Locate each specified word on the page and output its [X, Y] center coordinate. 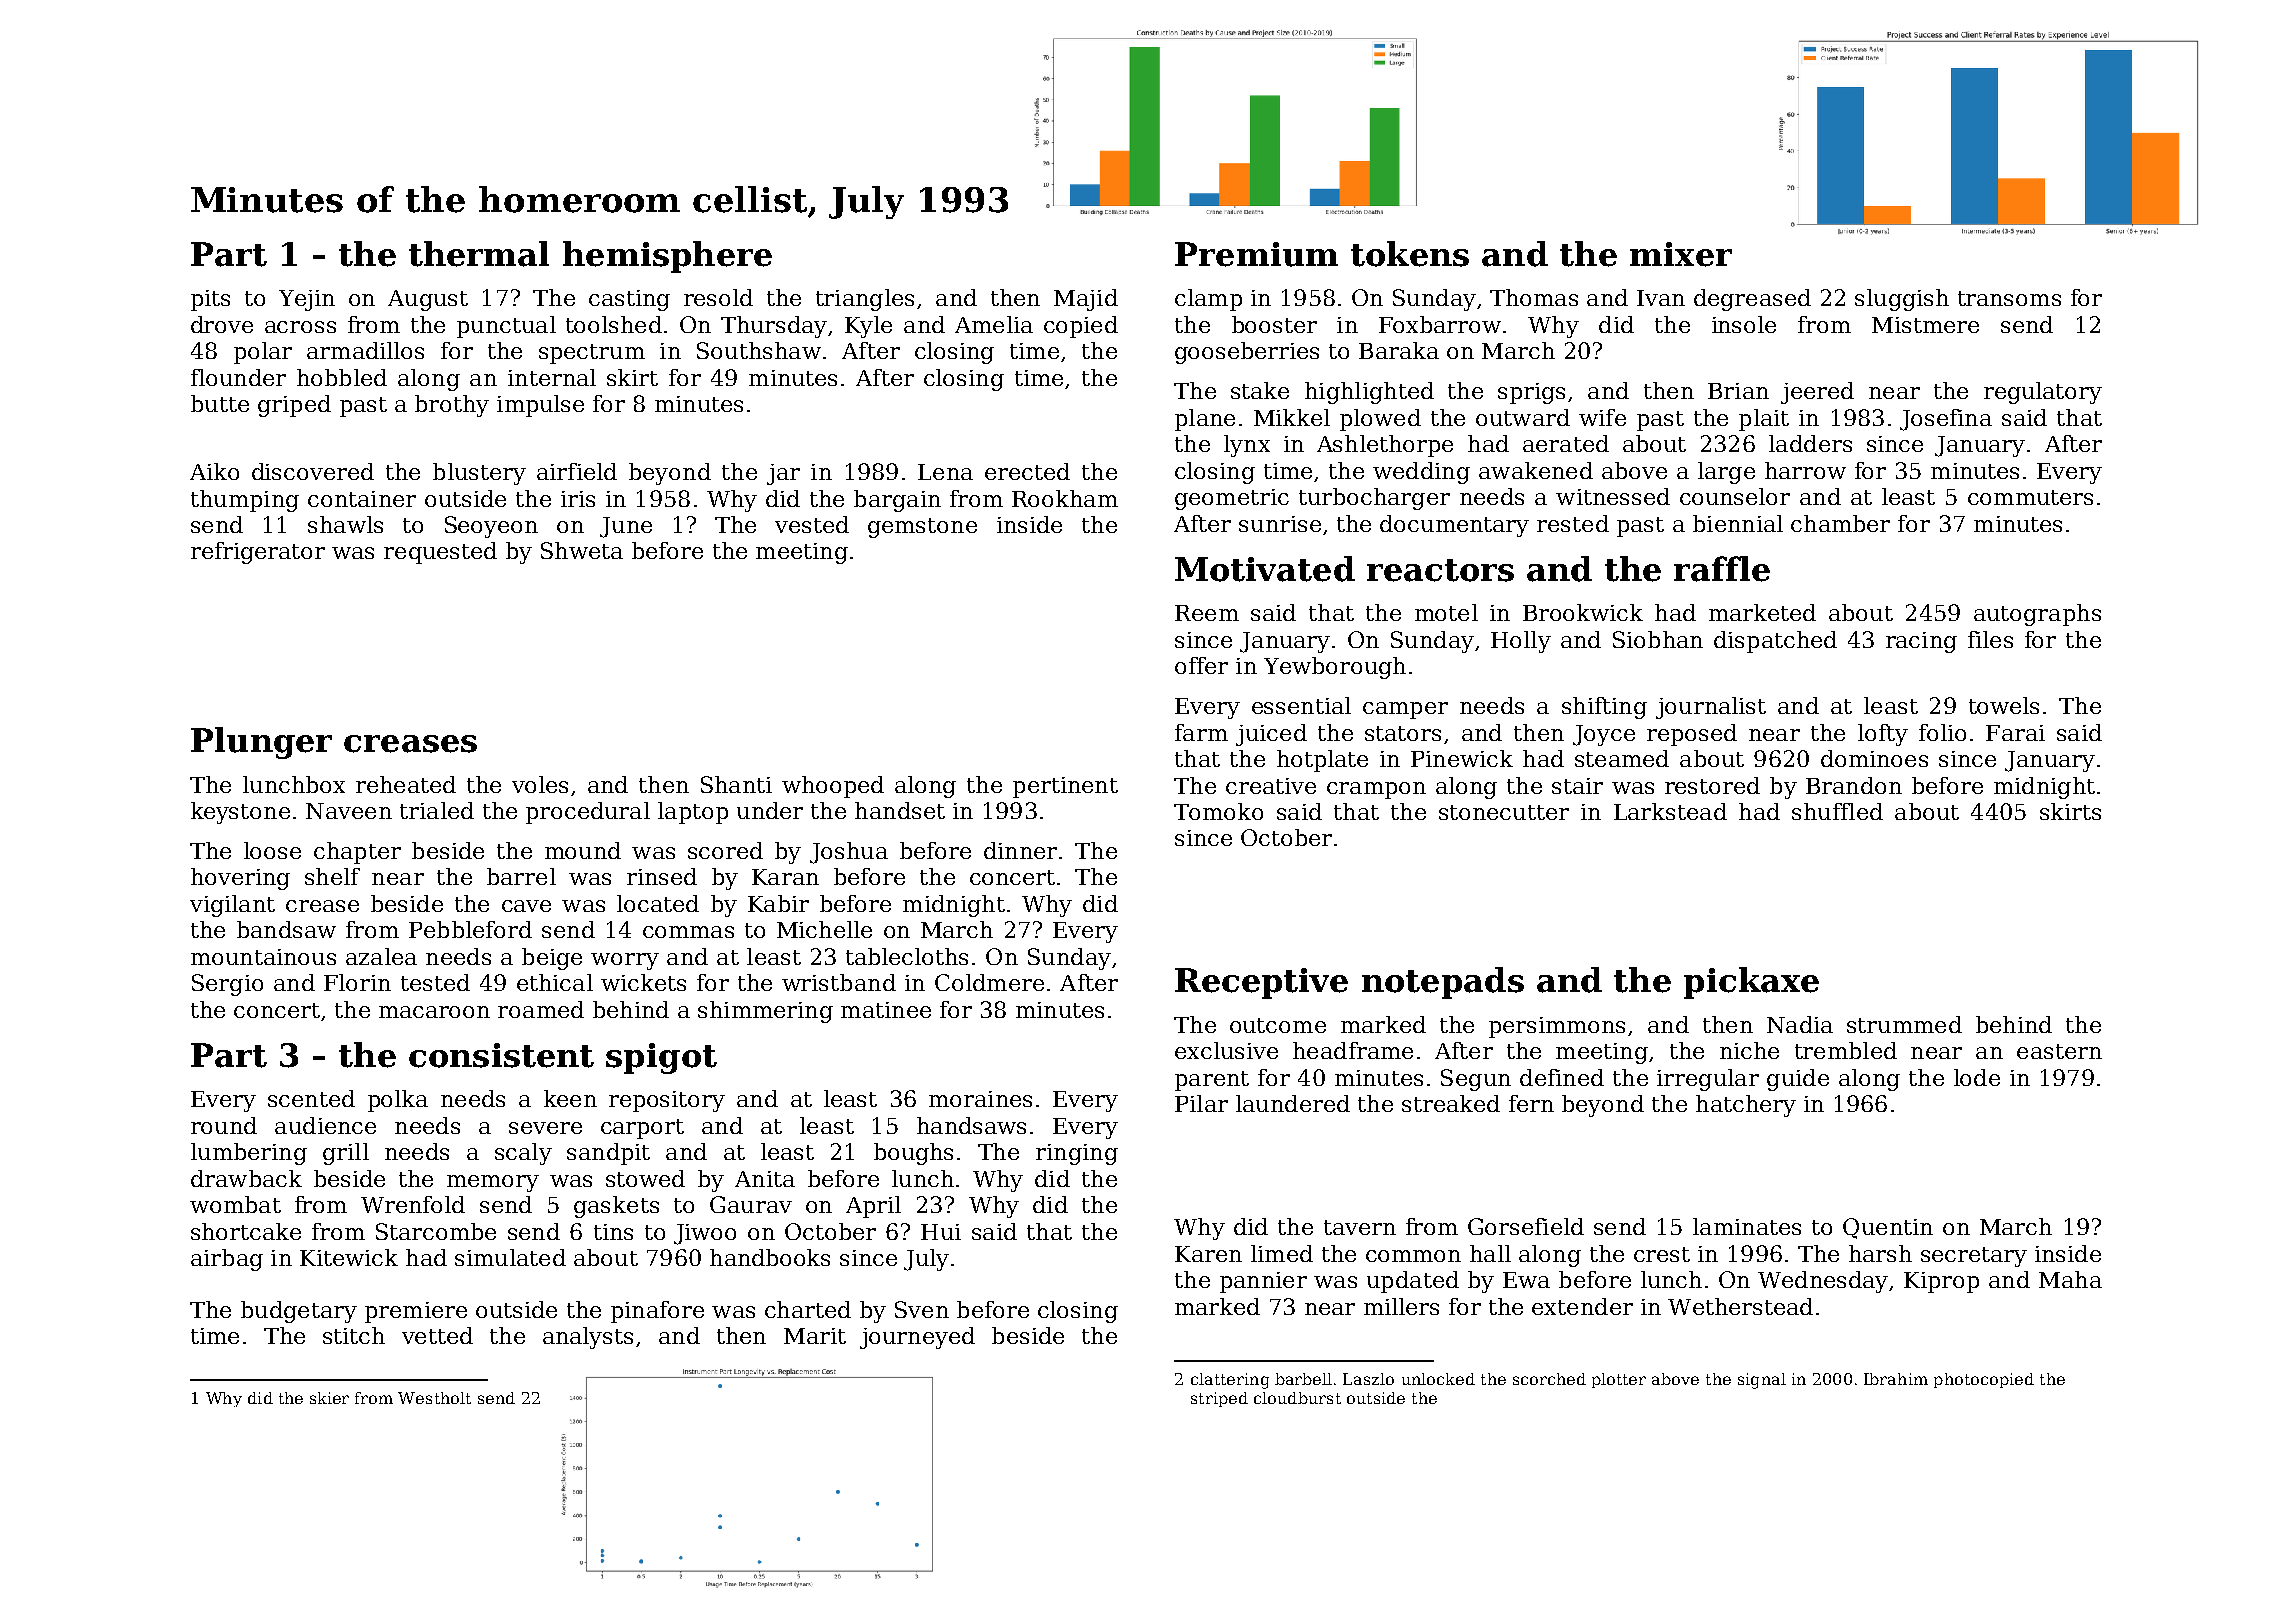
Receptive [1261, 983]
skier [329, 1398]
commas [688, 932]
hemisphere [667, 257]
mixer [1681, 254]
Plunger [261, 743]
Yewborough [1335, 668]
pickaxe [1751, 983]
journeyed [917, 1338]
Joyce [1604, 735]
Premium [1256, 254]
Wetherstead [1740, 1306]
